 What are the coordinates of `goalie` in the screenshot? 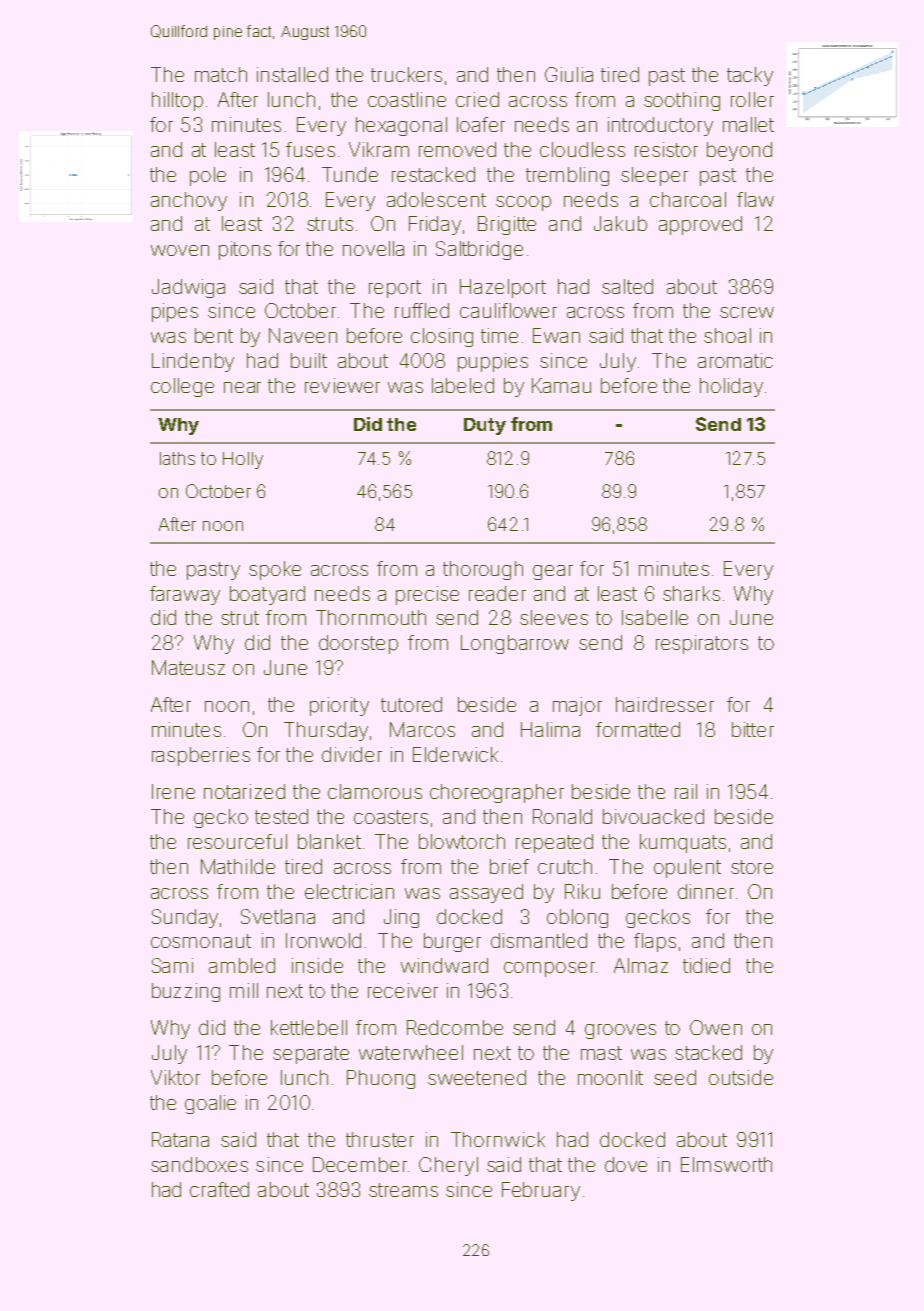 It's located at (210, 1104).
